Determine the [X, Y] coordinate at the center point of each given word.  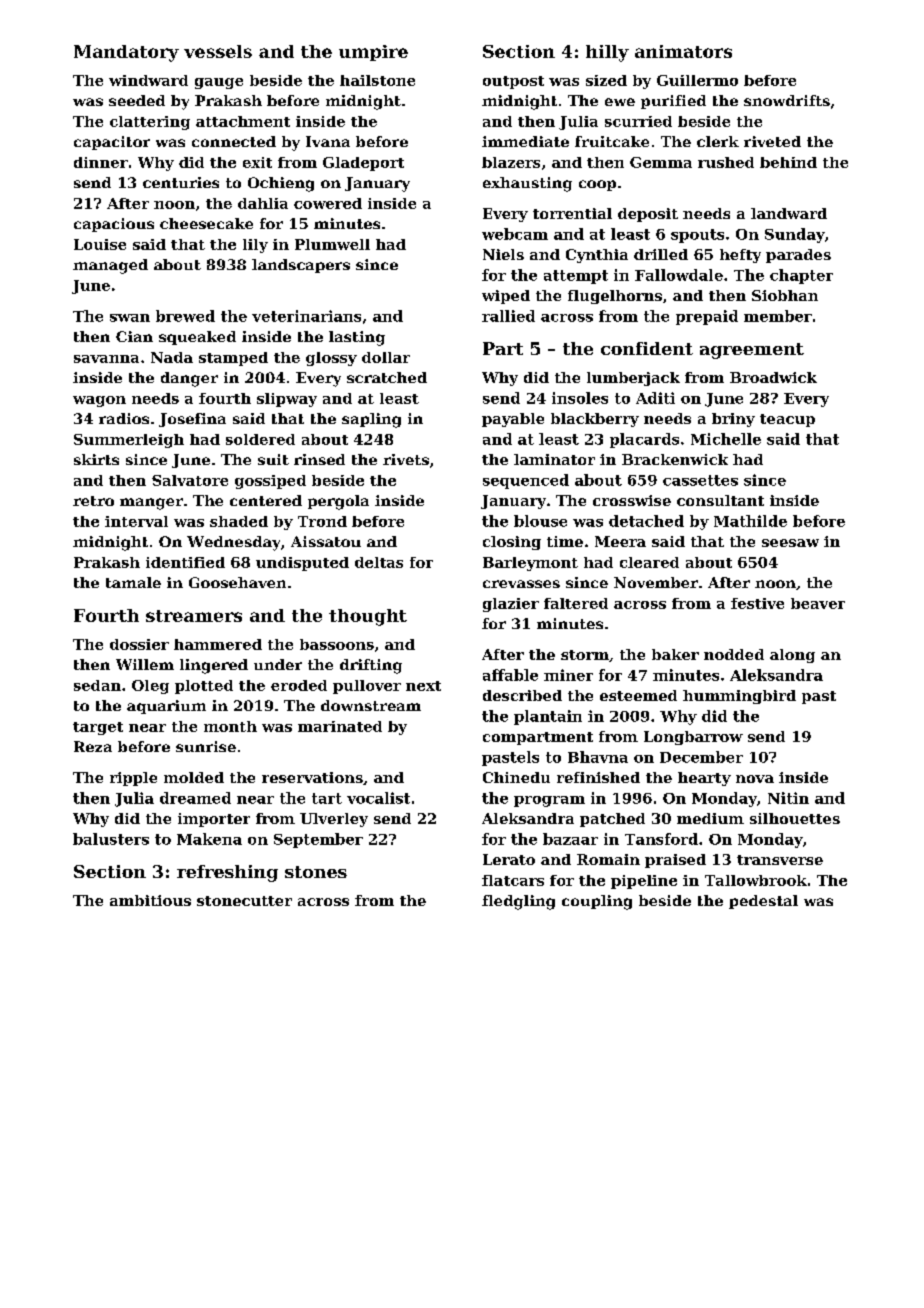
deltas [379, 562]
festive [757, 603]
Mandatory [126, 53]
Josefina [192, 420]
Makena [209, 839]
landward [789, 213]
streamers [194, 616]
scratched [387, 377]
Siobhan [785, 295]
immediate [525, 141]
